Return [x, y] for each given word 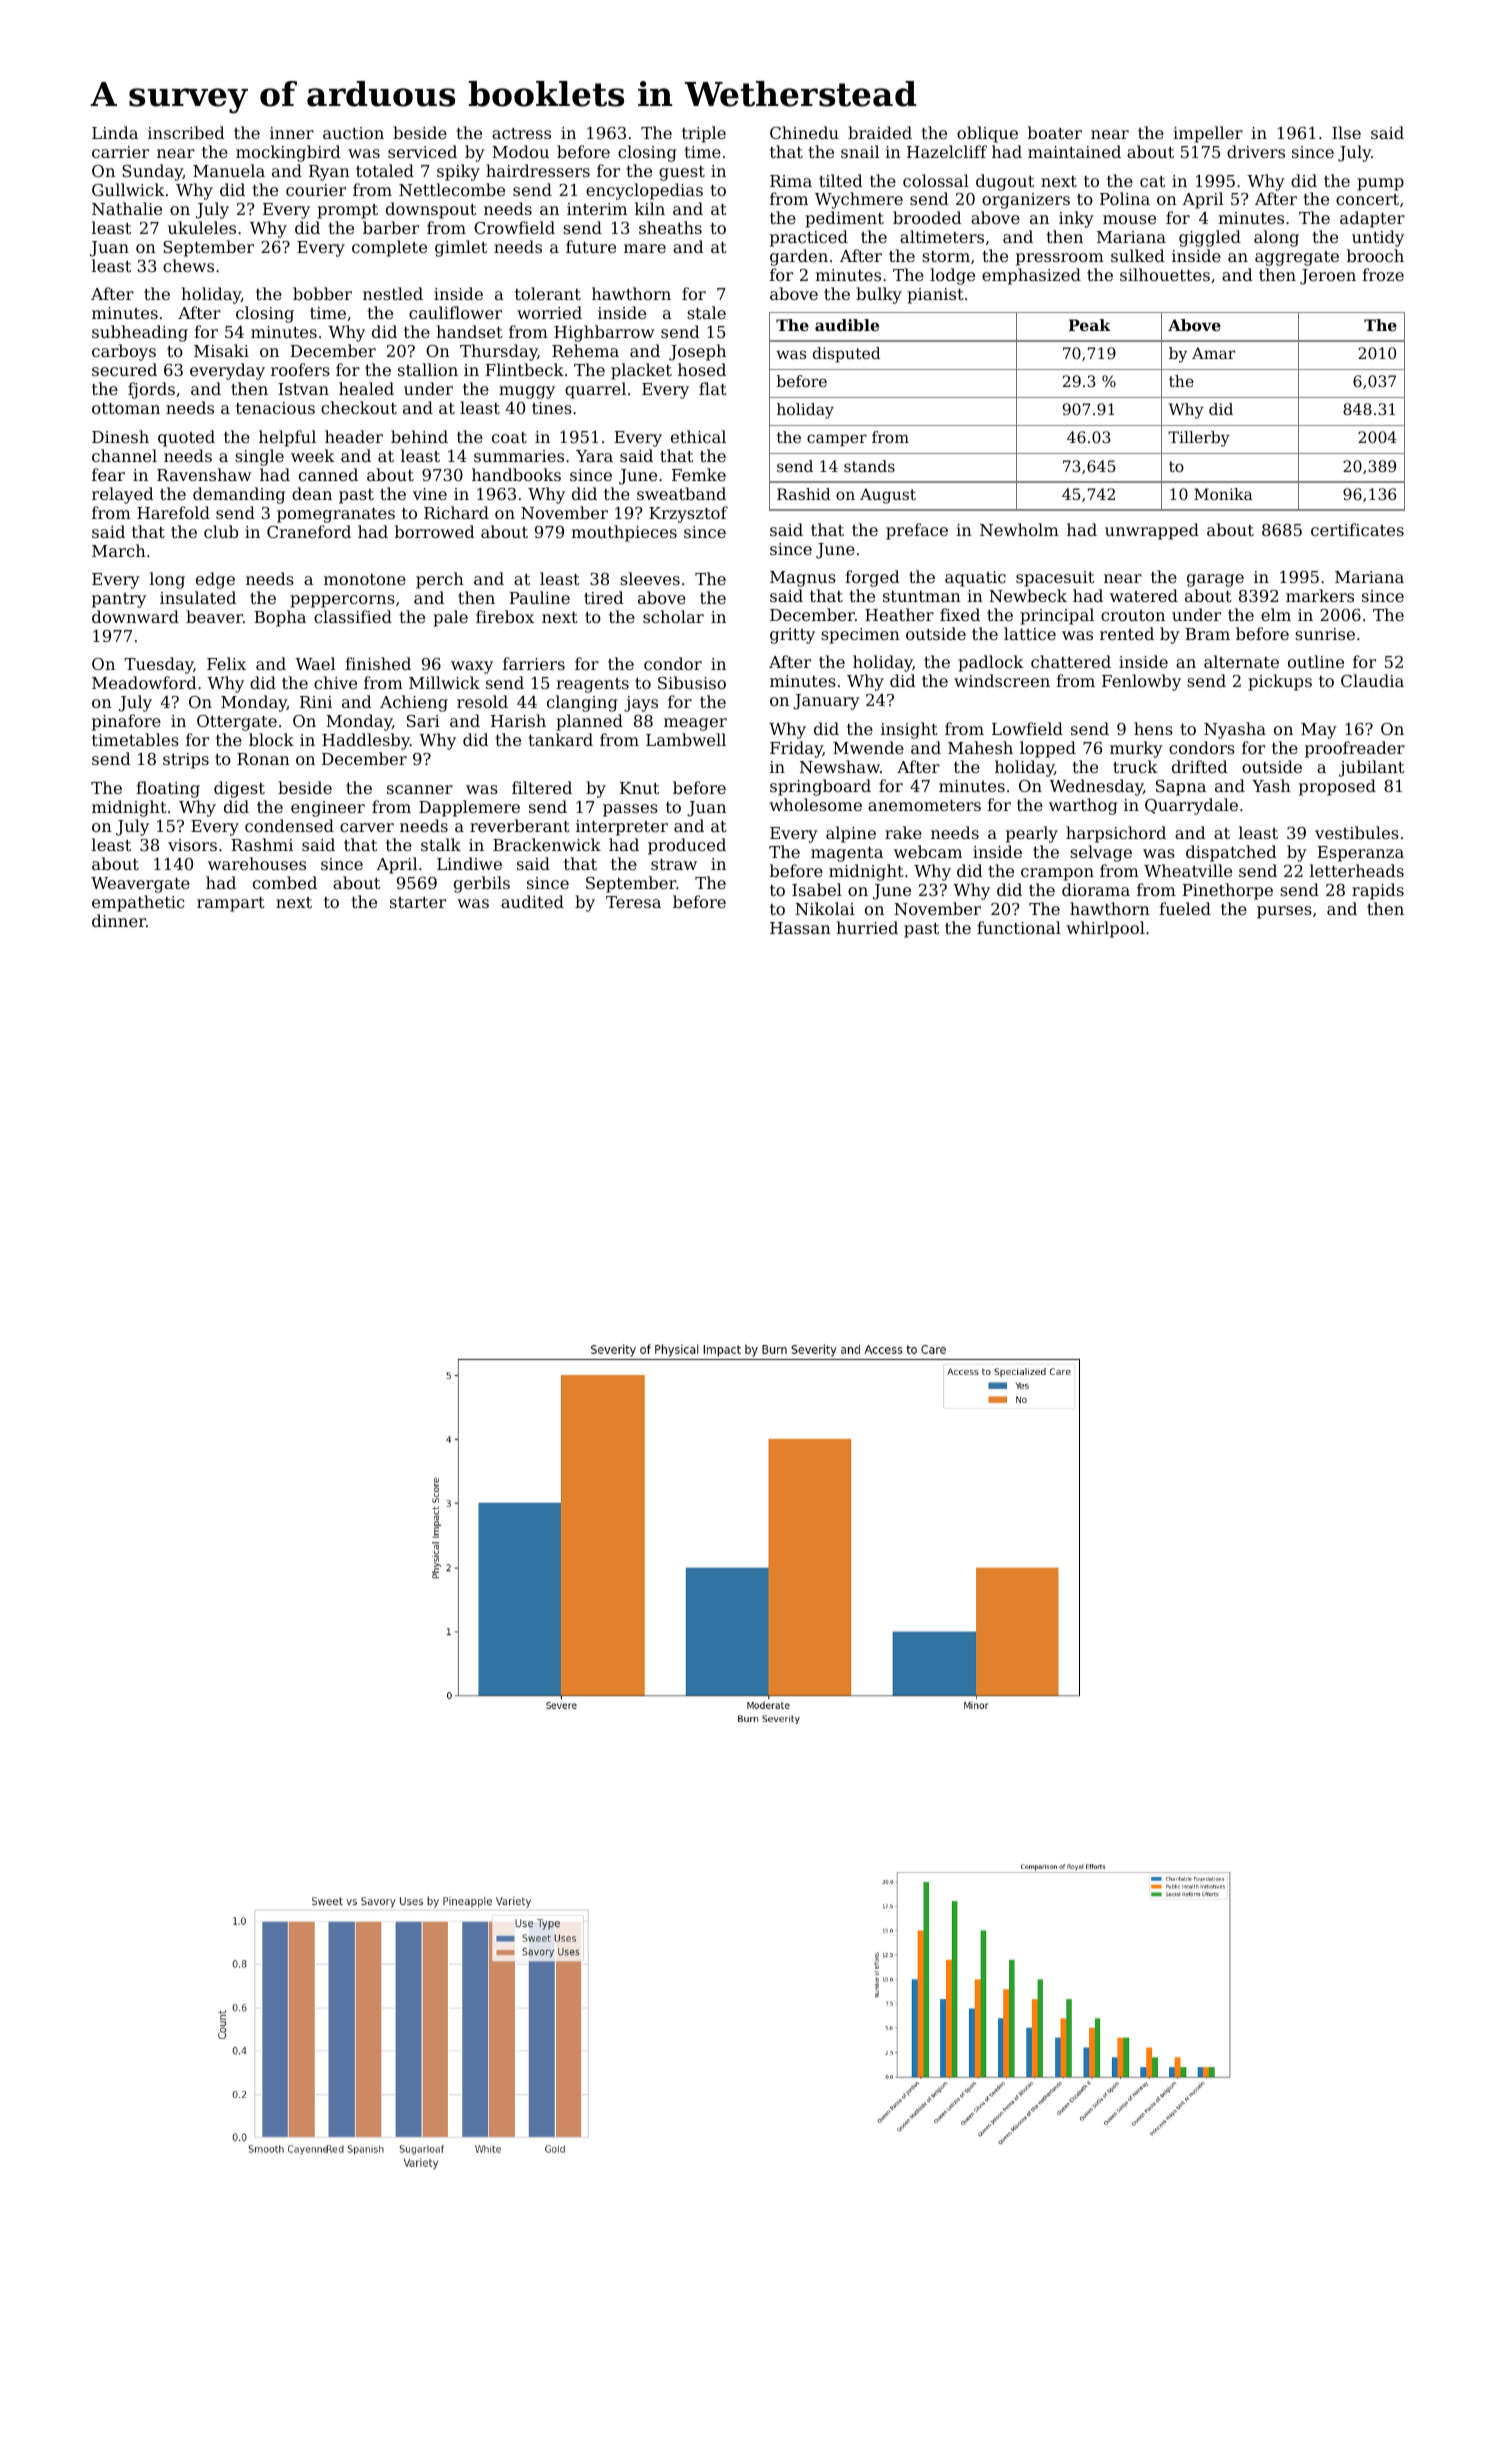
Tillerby [1199, 439]
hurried [867, 927]
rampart [231, 904]
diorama [1096, 889]
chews [188, 265]
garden [799, 257]
